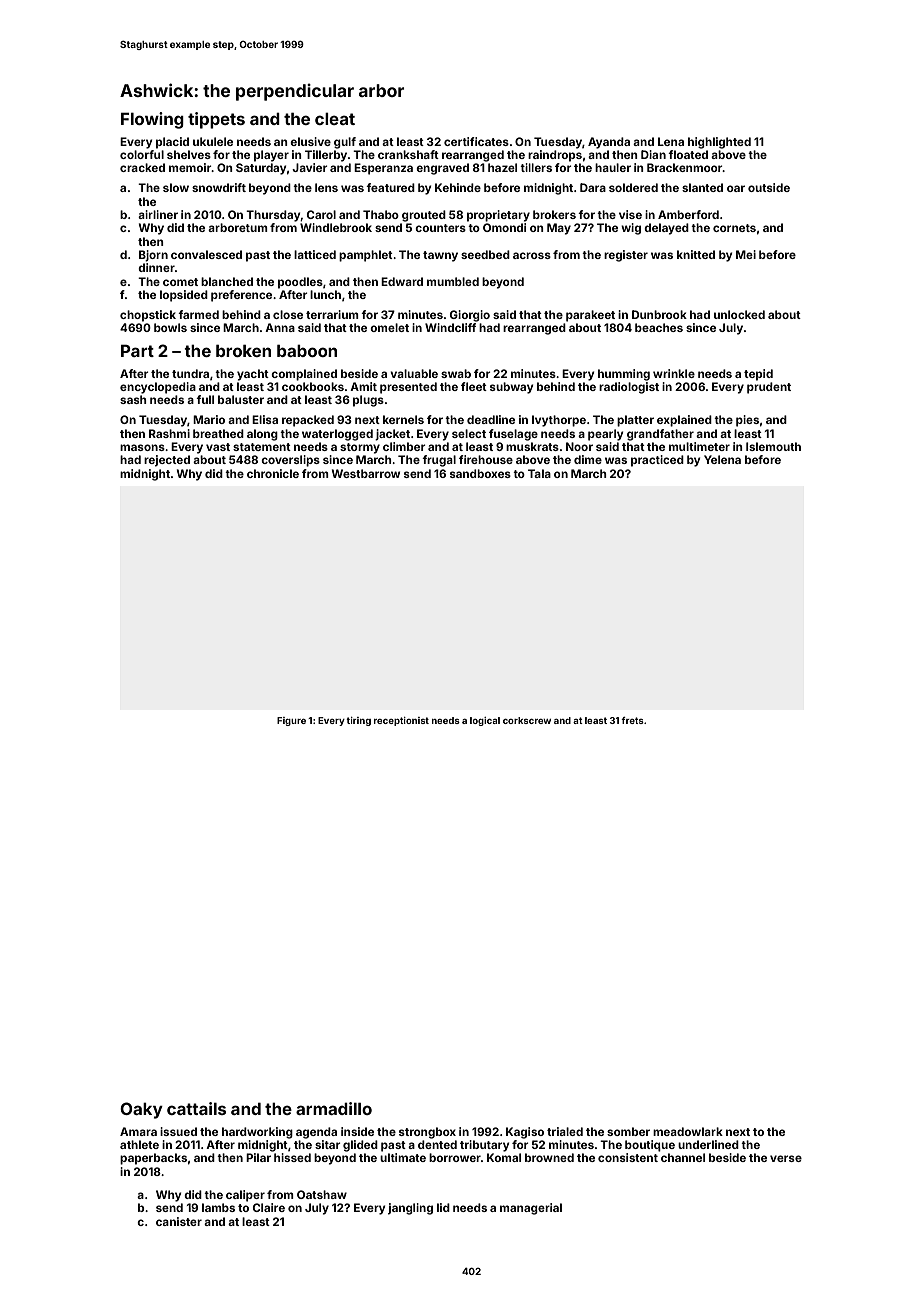 The image size is (924, 1314). I want to click on certificates, so click(476, 141).
